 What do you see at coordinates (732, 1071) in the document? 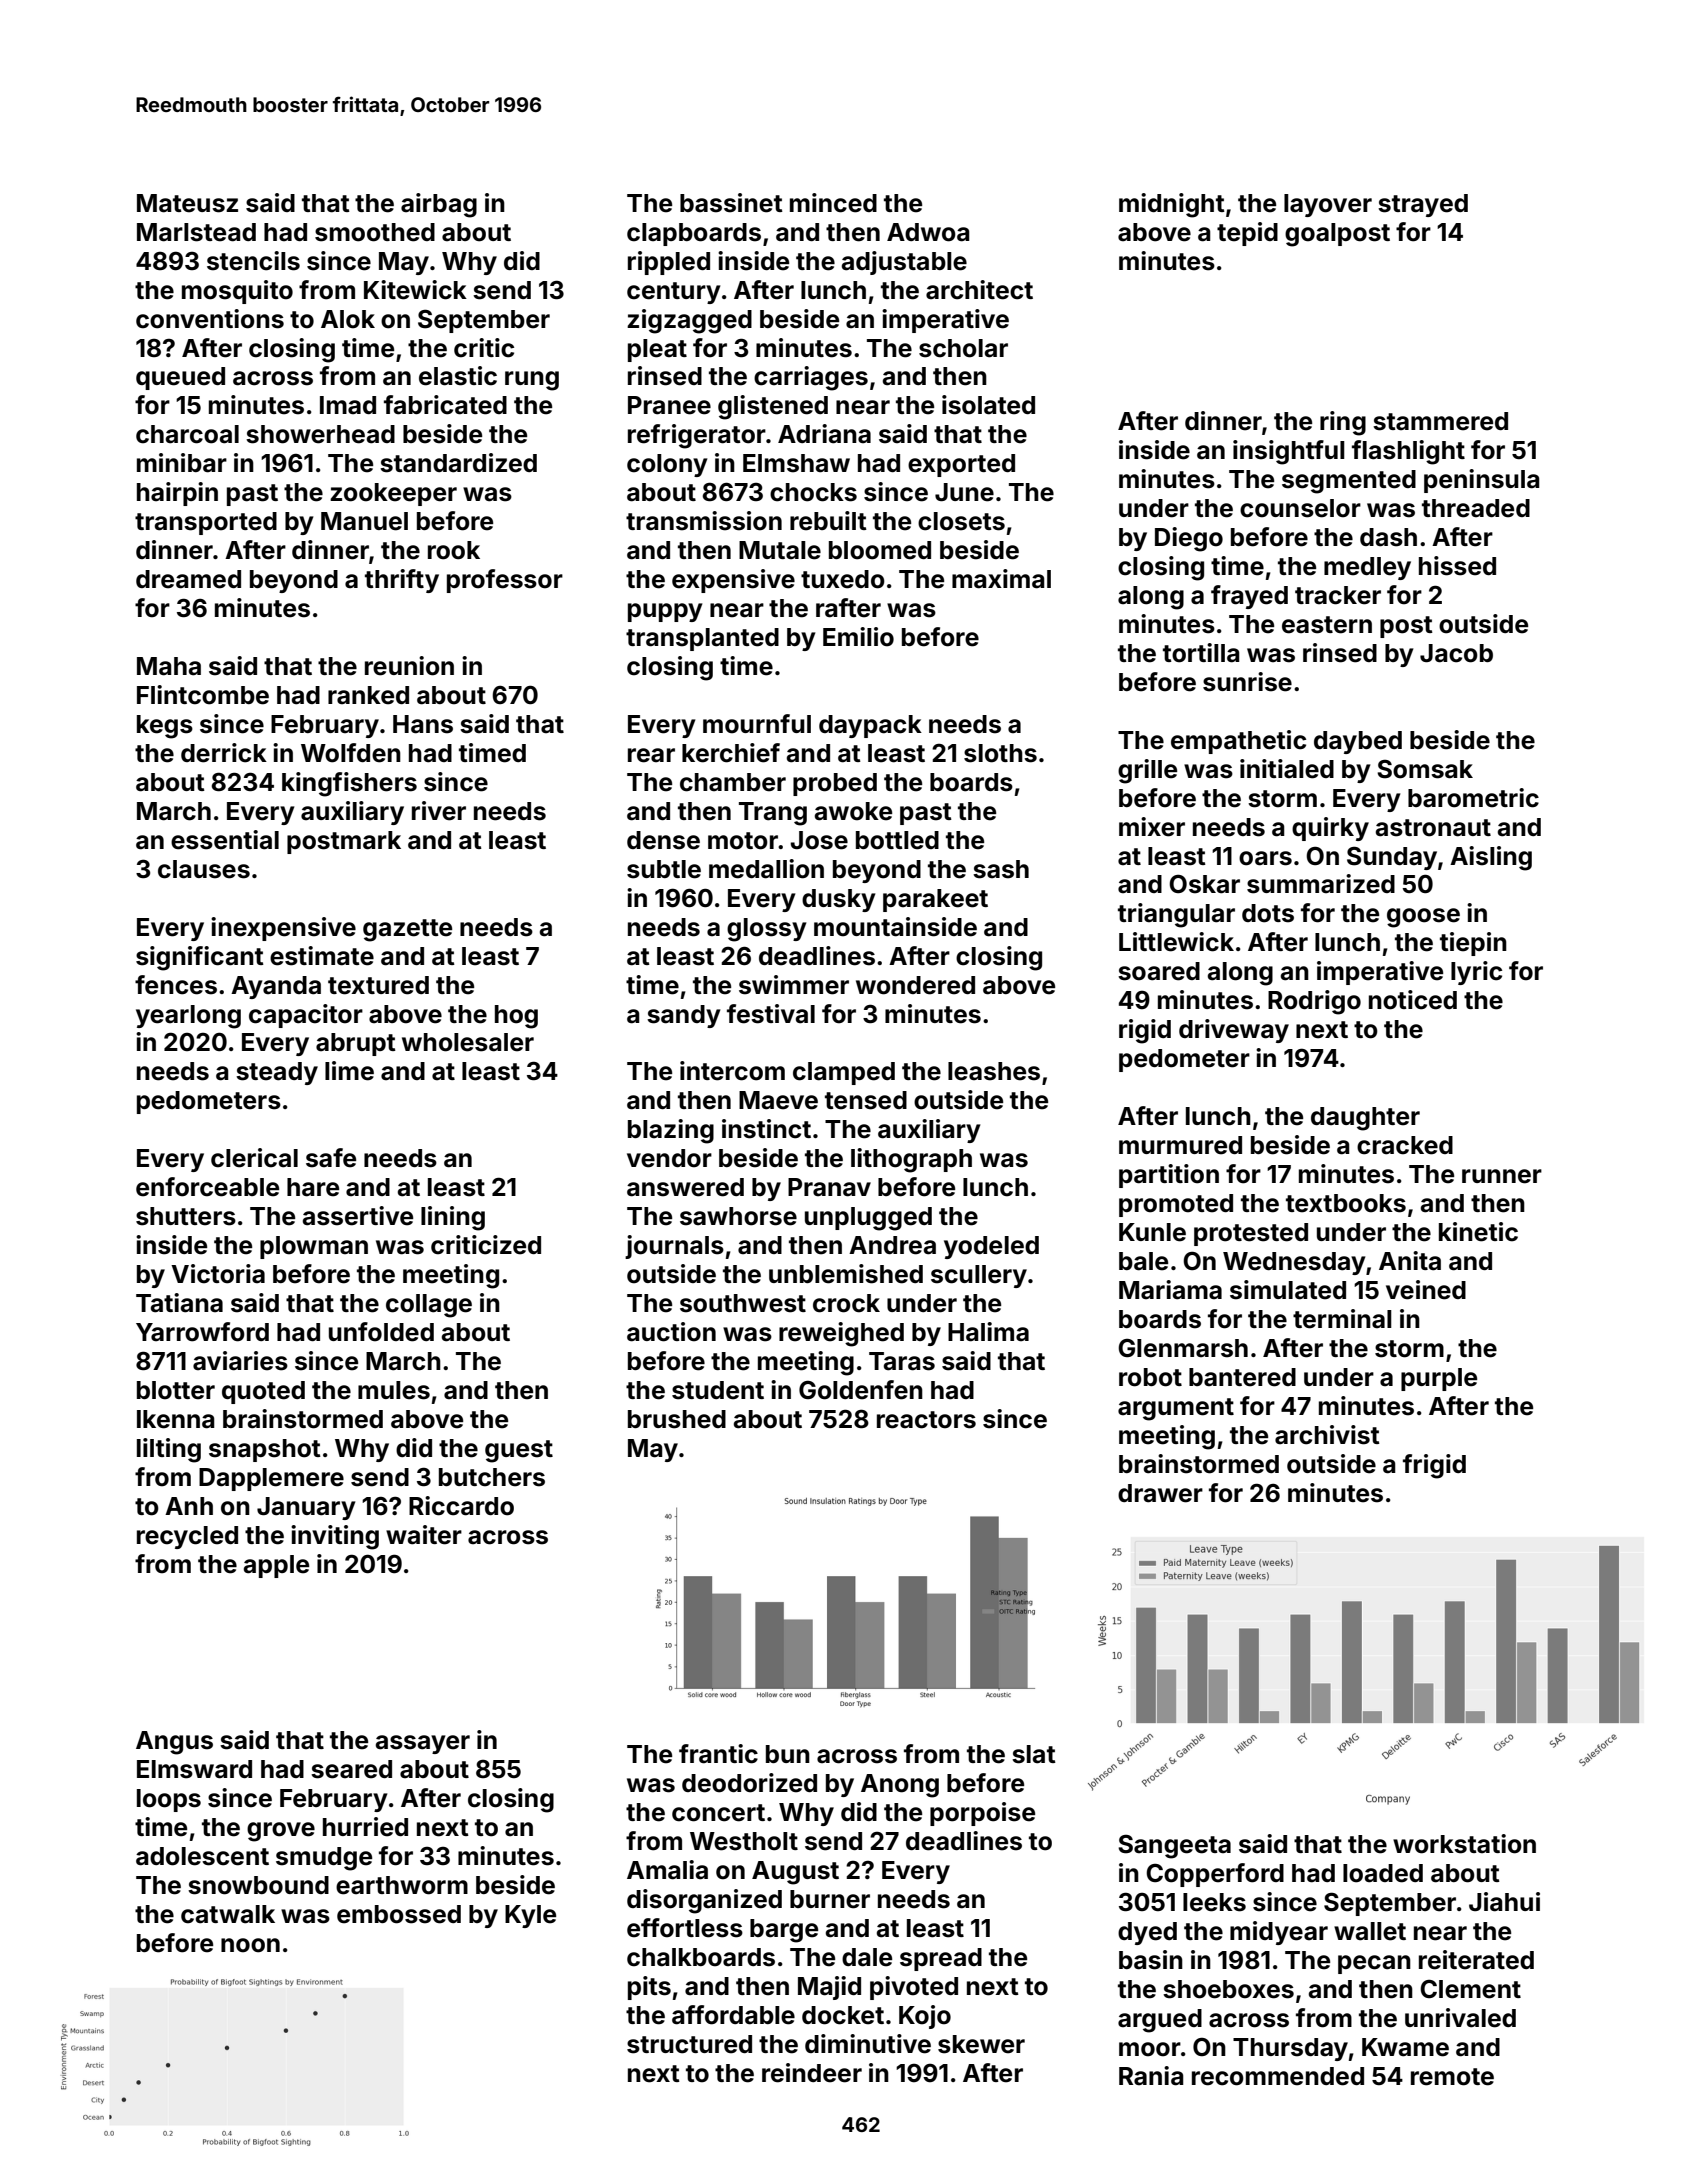
I see `intercom` at bounding box center [732, 1071].
